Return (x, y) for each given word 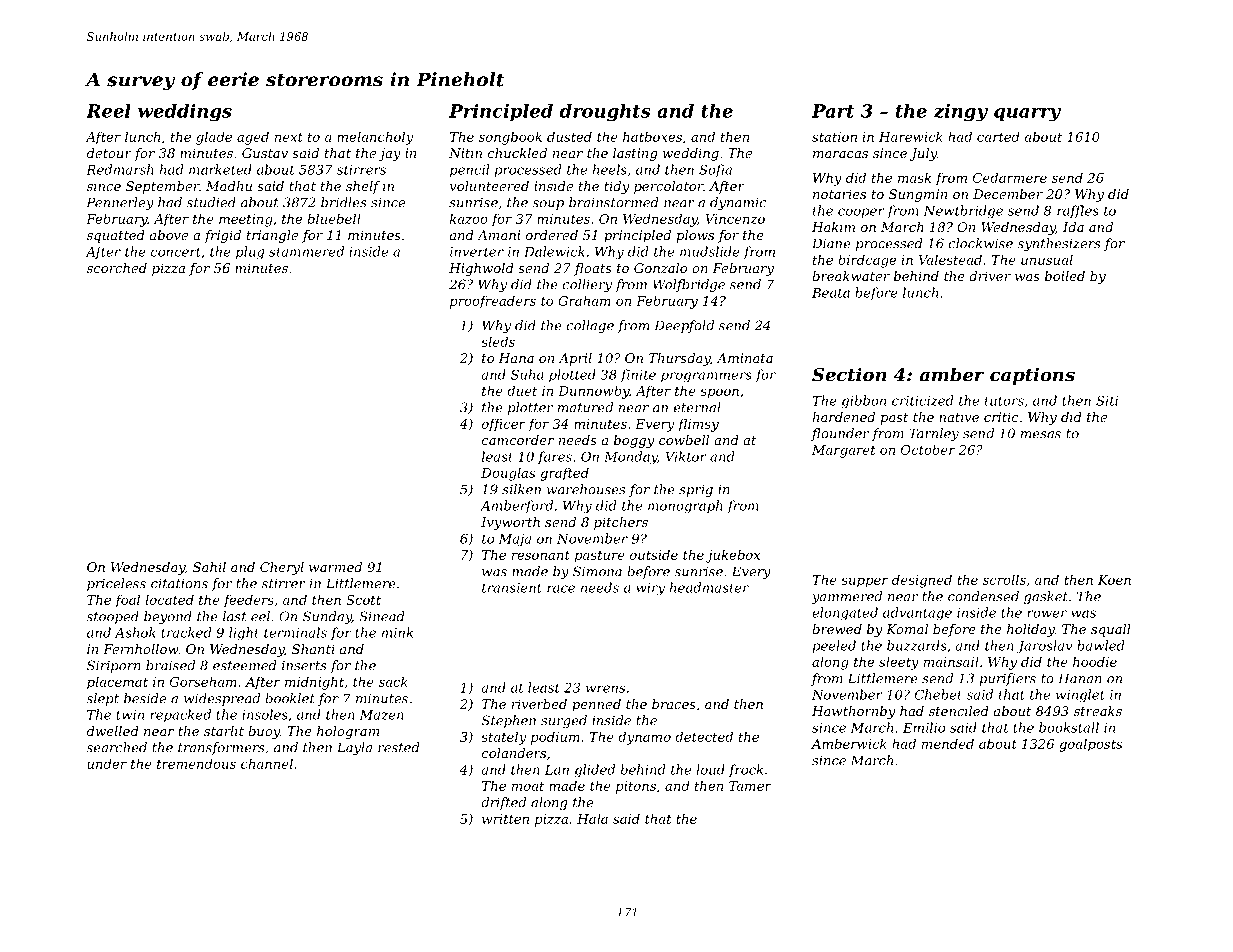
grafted (564, 474)
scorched (117, 268)
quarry (1027, 115)
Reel (108, 111)
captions (1032, 376)
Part (833, 111)
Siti (1107, 400)
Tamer (750, 786)
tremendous (196, 763)
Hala (592, 818)
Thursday (679, 359)
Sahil (209, 567)
